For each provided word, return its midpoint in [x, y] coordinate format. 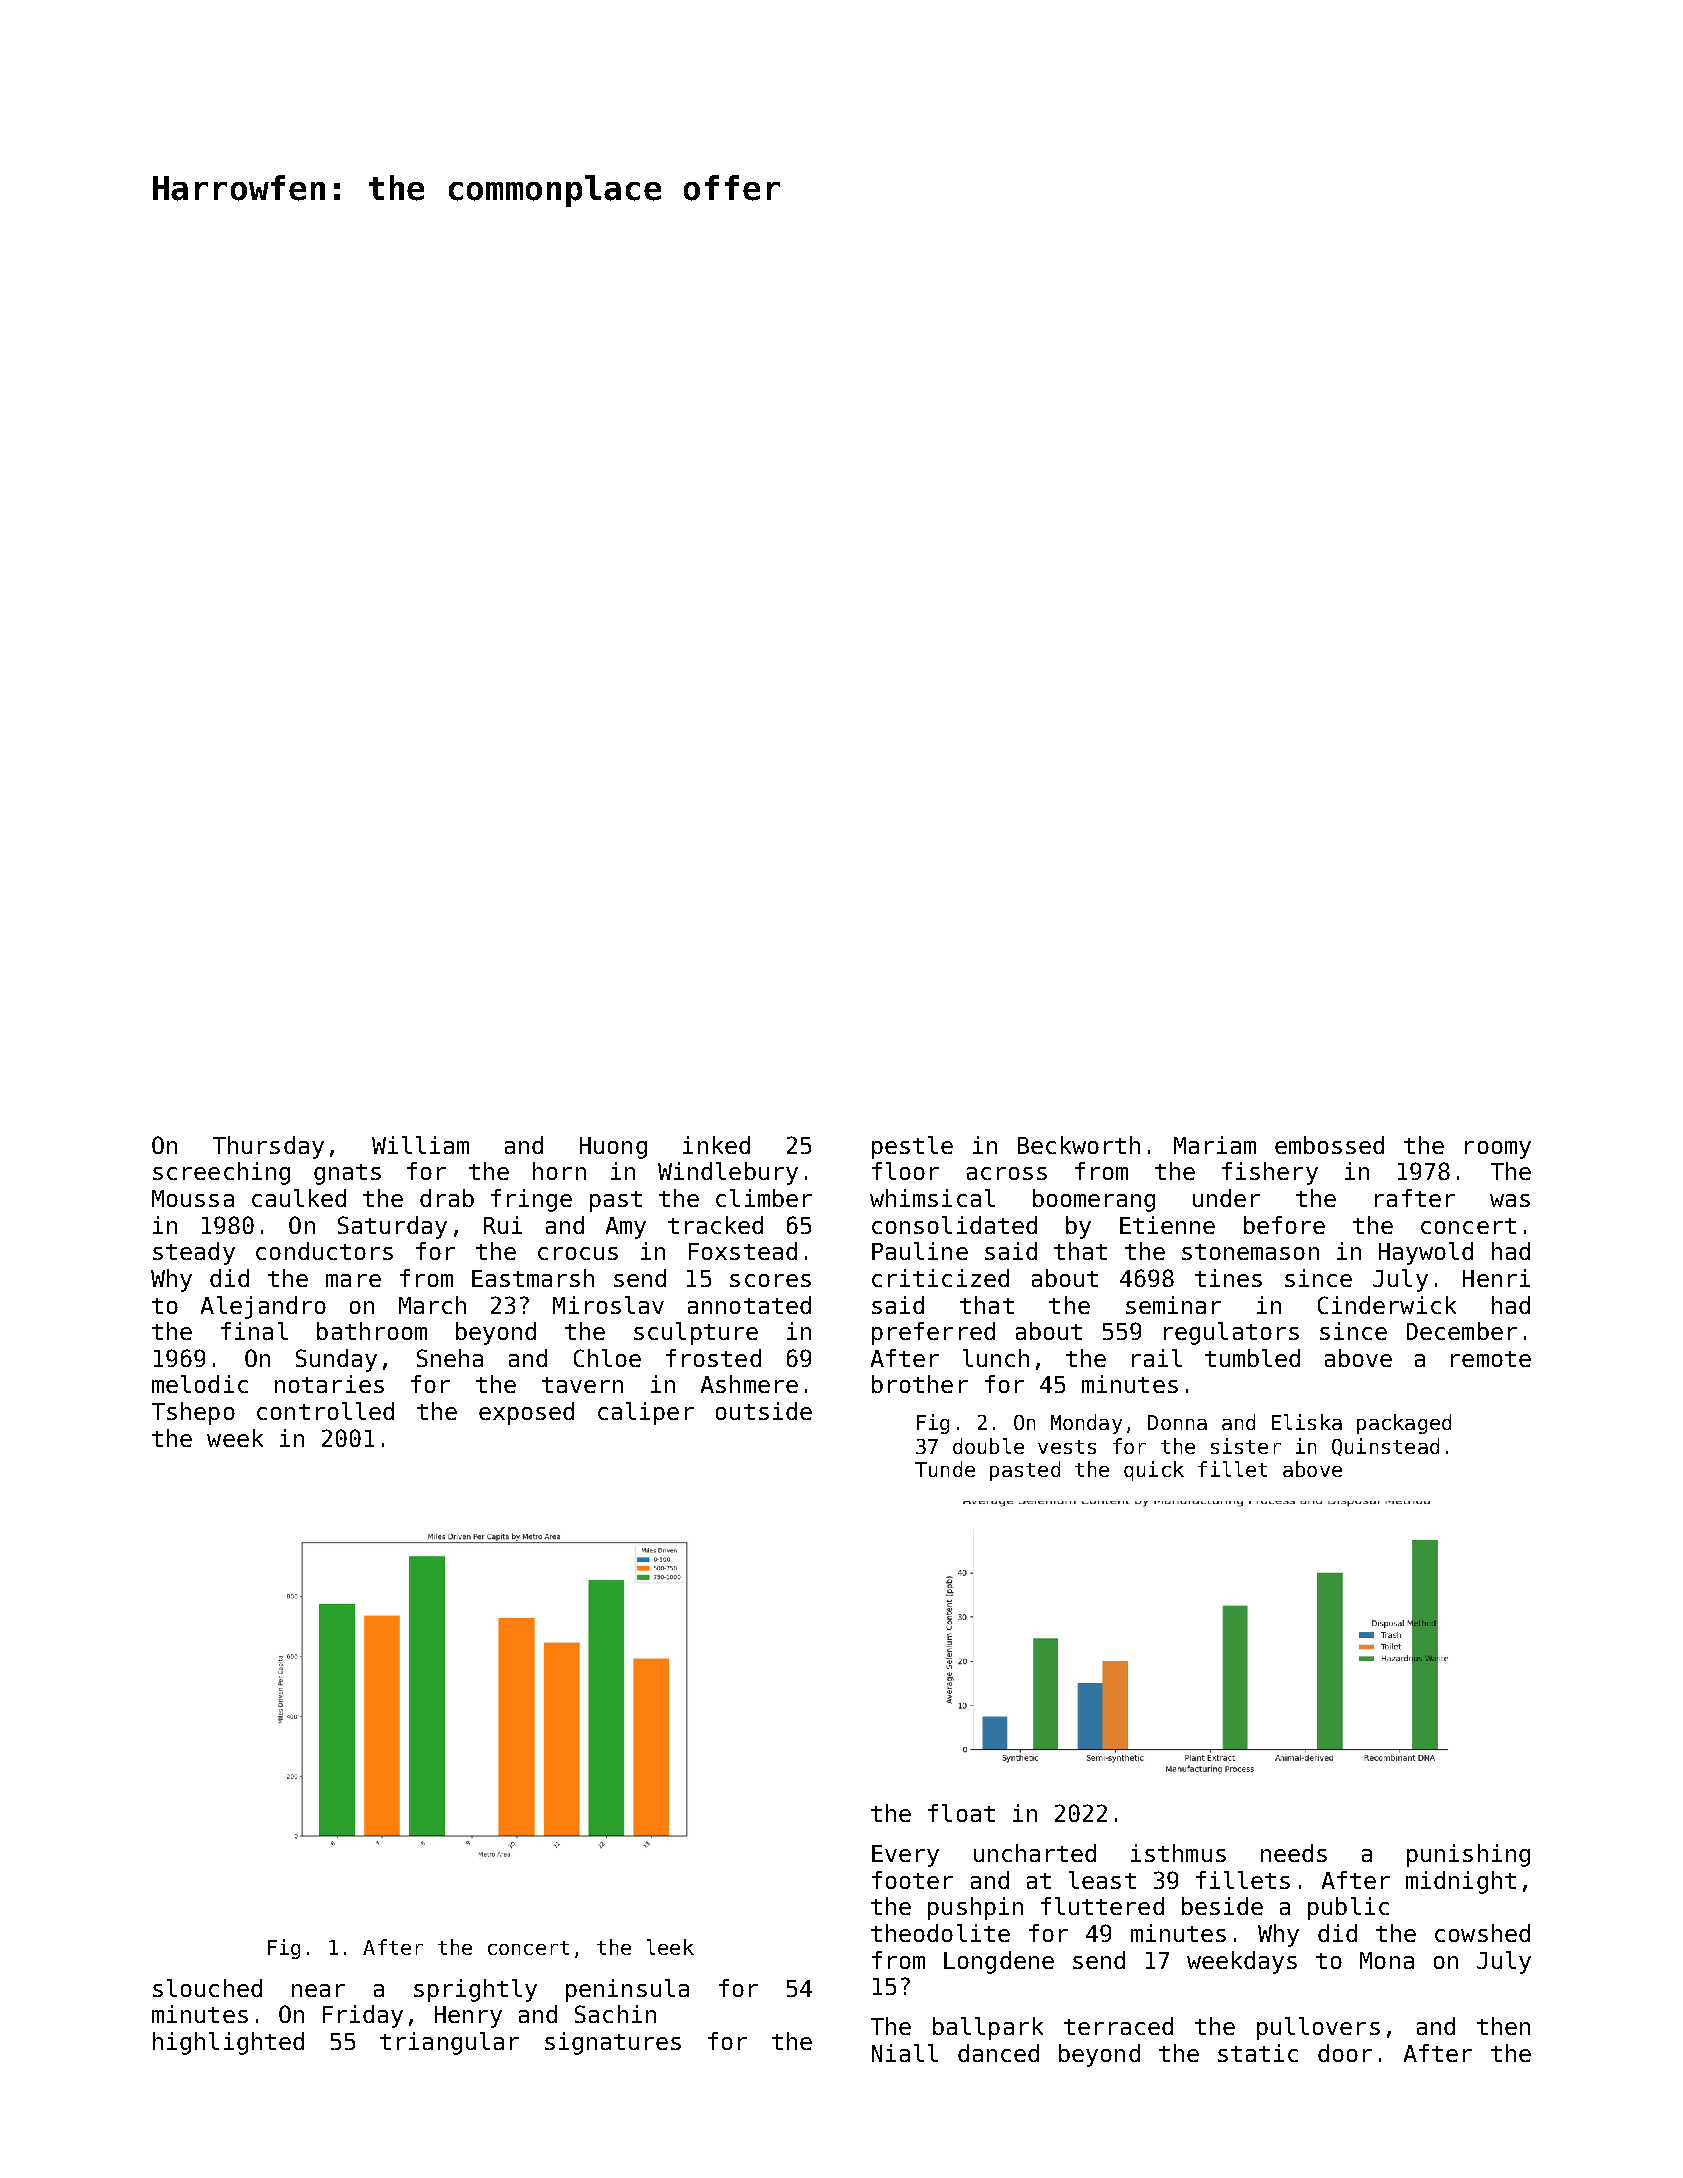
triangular [449, 2043]
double [988, 1446]
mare [353, 1280]
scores [770, 1280]
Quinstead [1385, 1447]
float [961, 1813]
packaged [1404, 1424]
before [1284, 1225]
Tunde [945, 1469]
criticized [940, 1278]
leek [670, 1947]
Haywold [1426, 1253]
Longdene [999, 1962]
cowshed [1482, 1933]
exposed [526, 1413]
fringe [531, 1200]
